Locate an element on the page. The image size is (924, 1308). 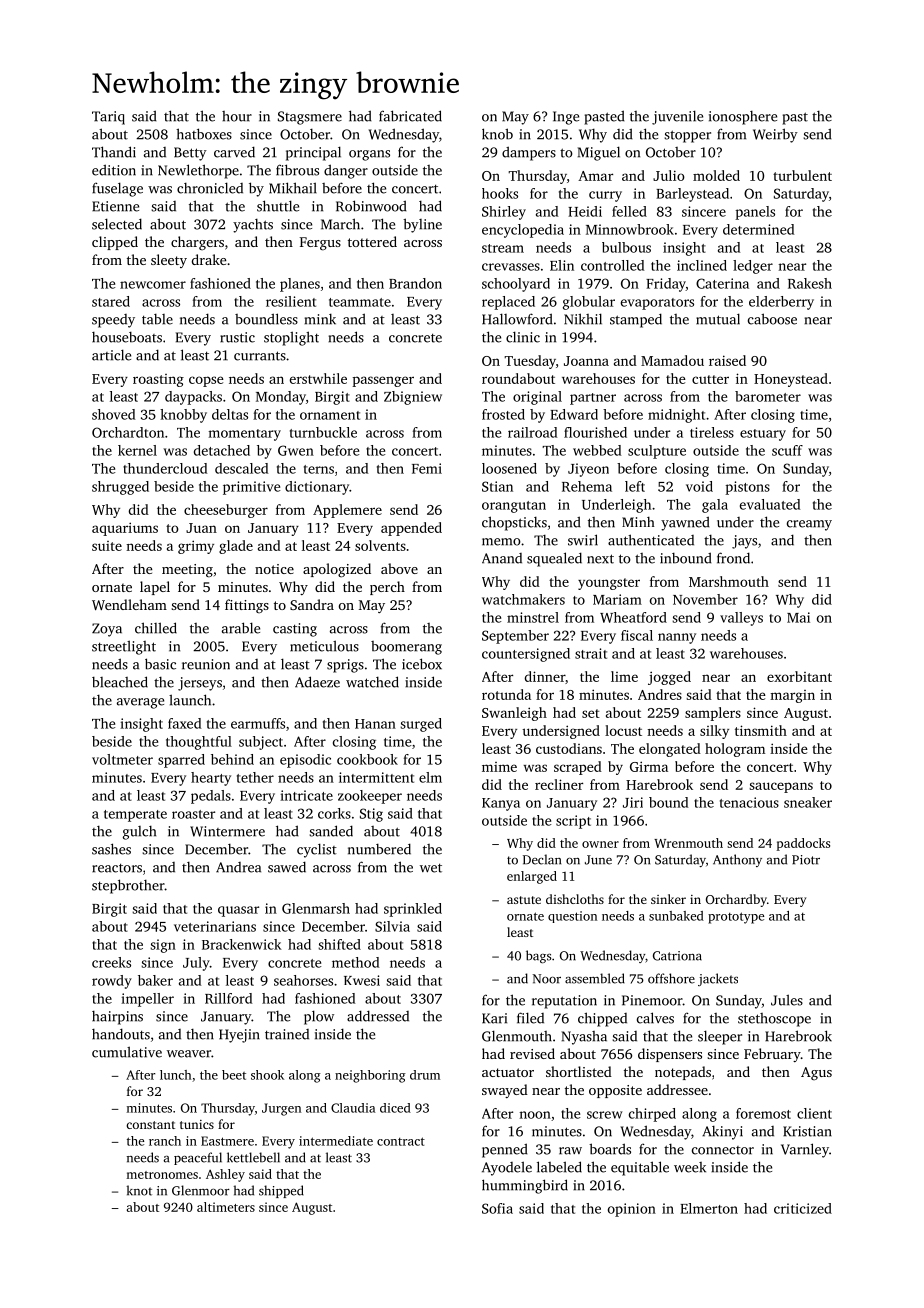
Noor is located at coordinates (547, 979).
